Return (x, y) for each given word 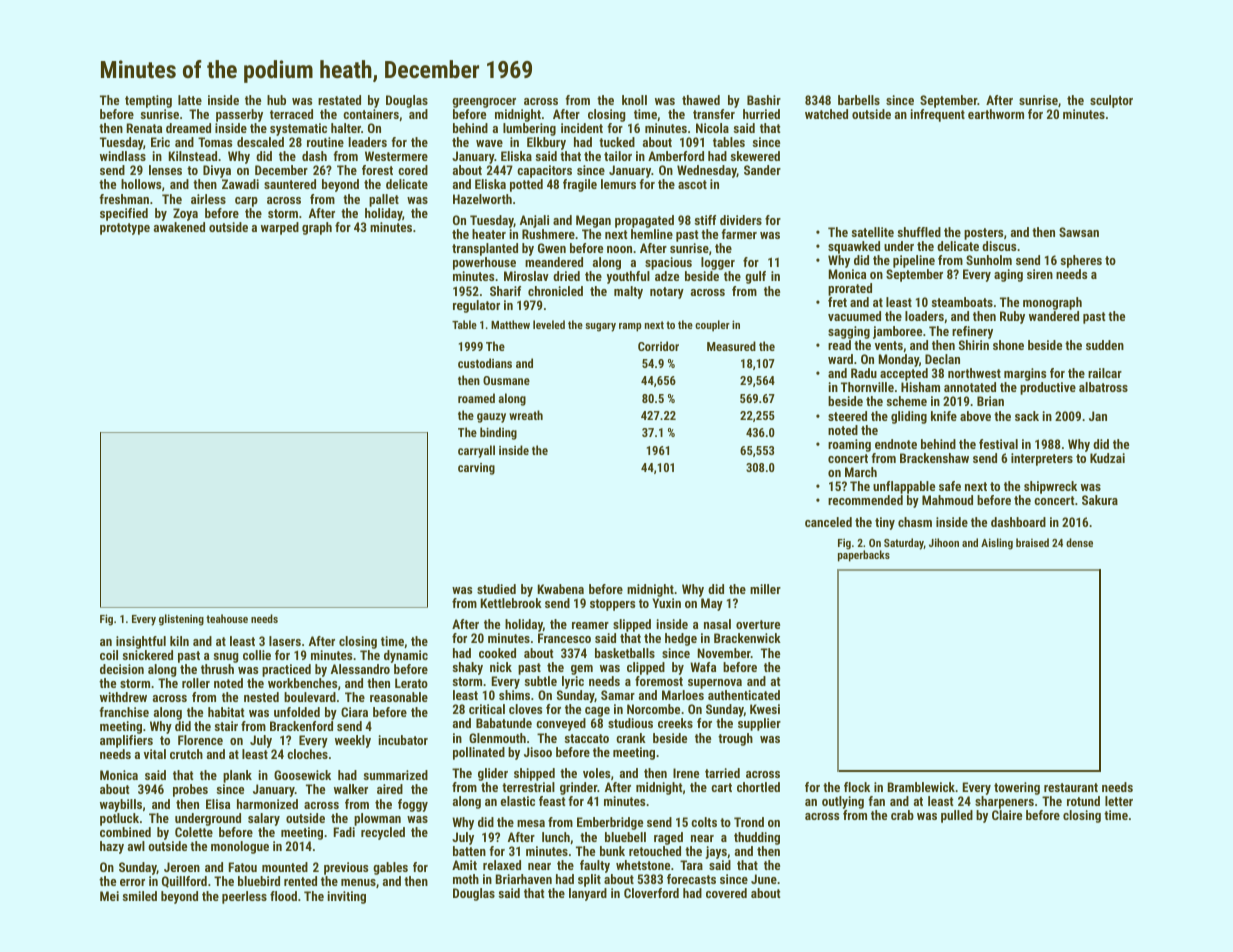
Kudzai (1107, 458)
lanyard (588, 894)
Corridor (658, 346)
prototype (125, 229)
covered (726, 893)
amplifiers (126, 741)
